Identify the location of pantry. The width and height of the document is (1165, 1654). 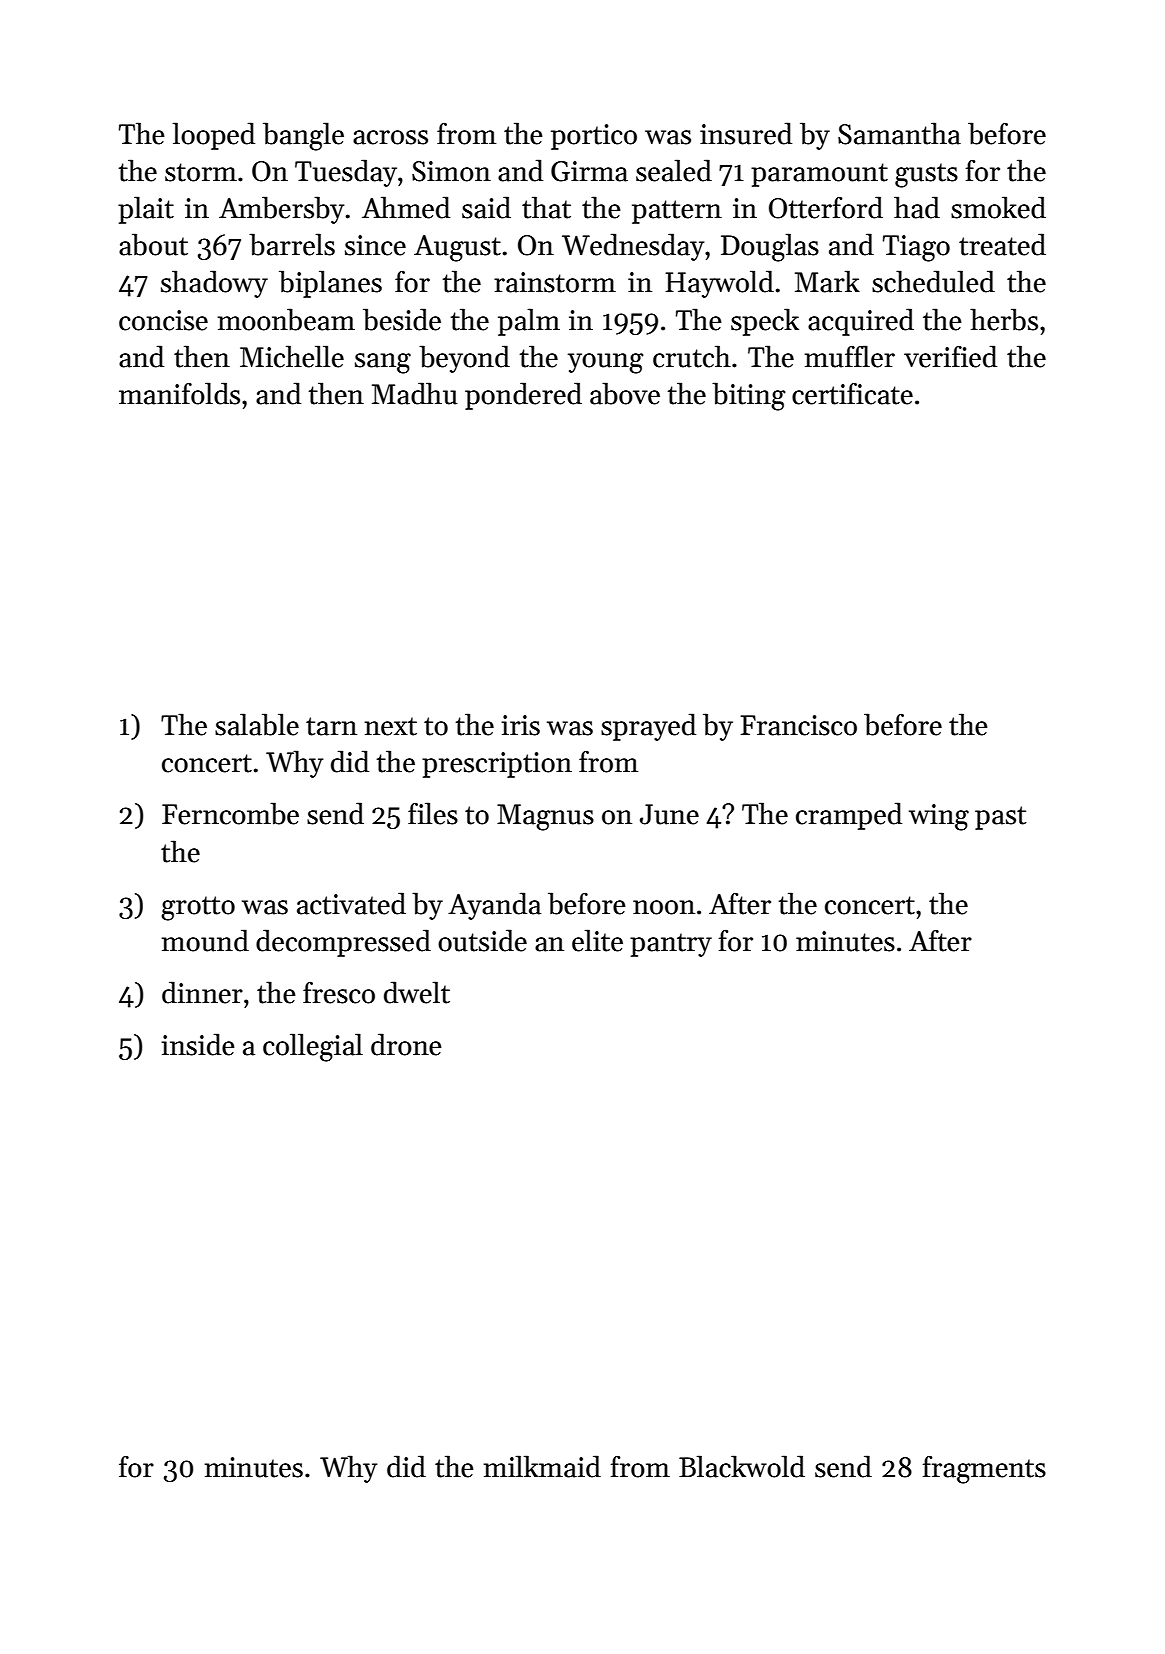
(671, 945).
